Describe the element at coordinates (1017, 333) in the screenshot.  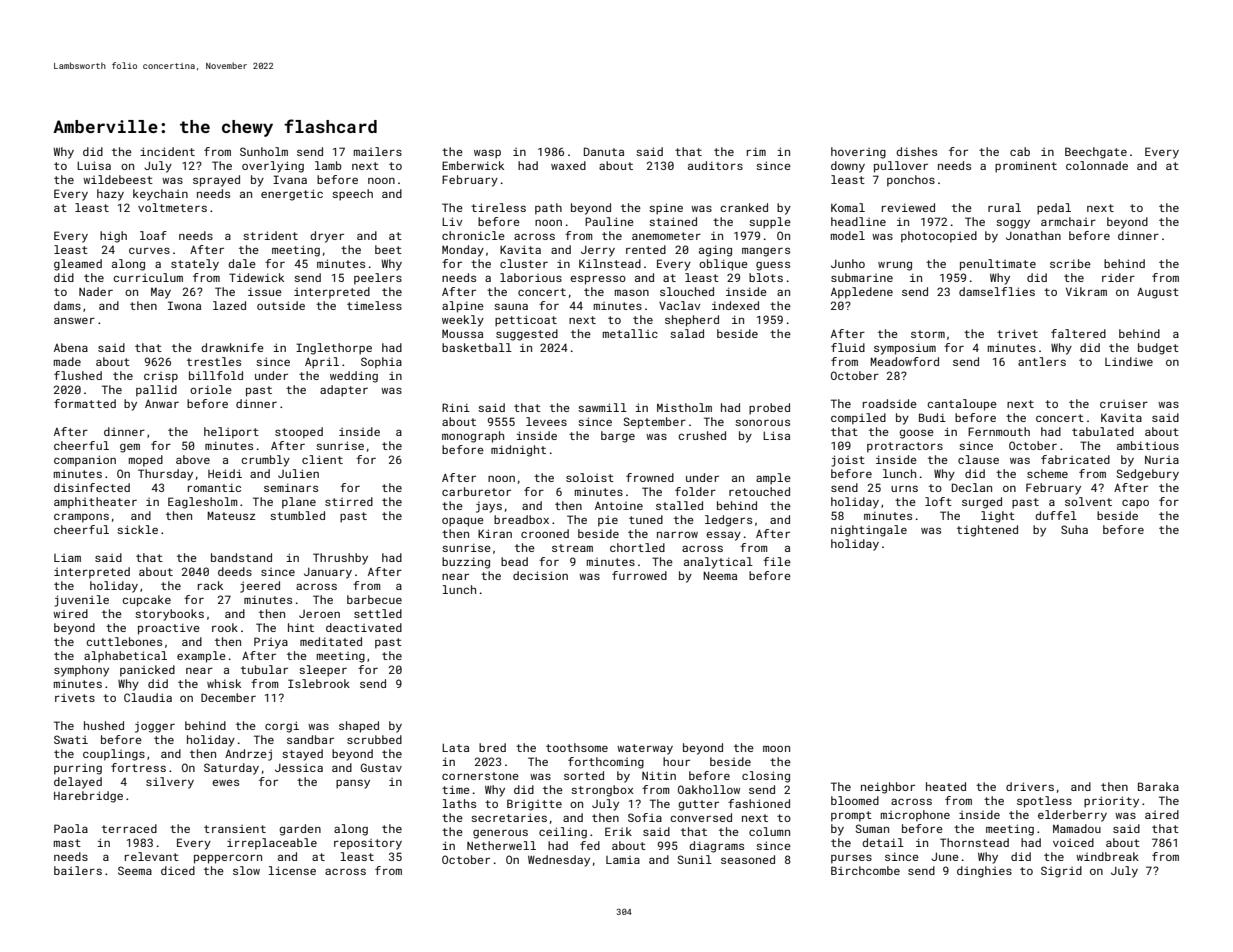
I see `trivet` at that location.
